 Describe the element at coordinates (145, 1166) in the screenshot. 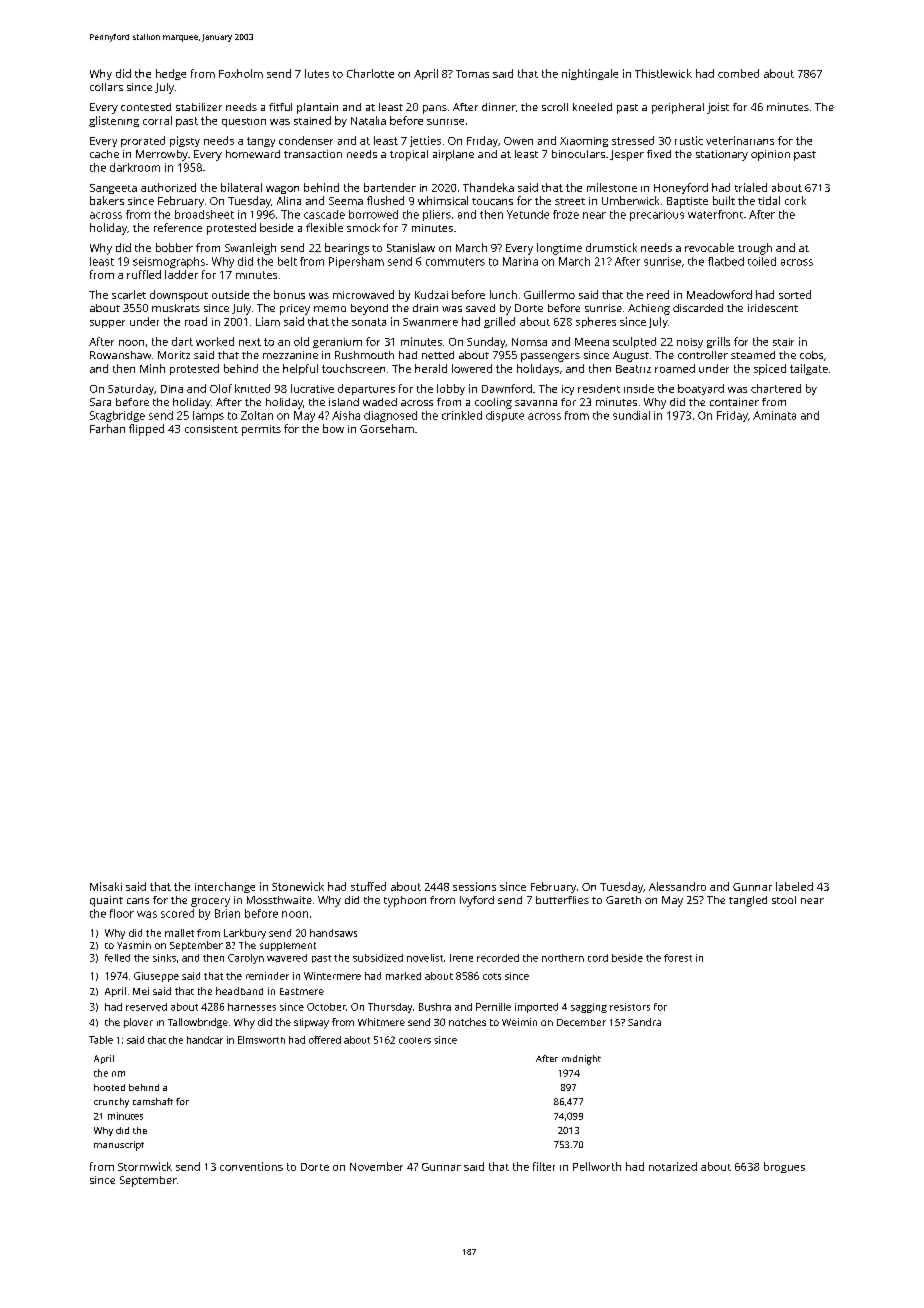

I see `Stormwick` at that location.
